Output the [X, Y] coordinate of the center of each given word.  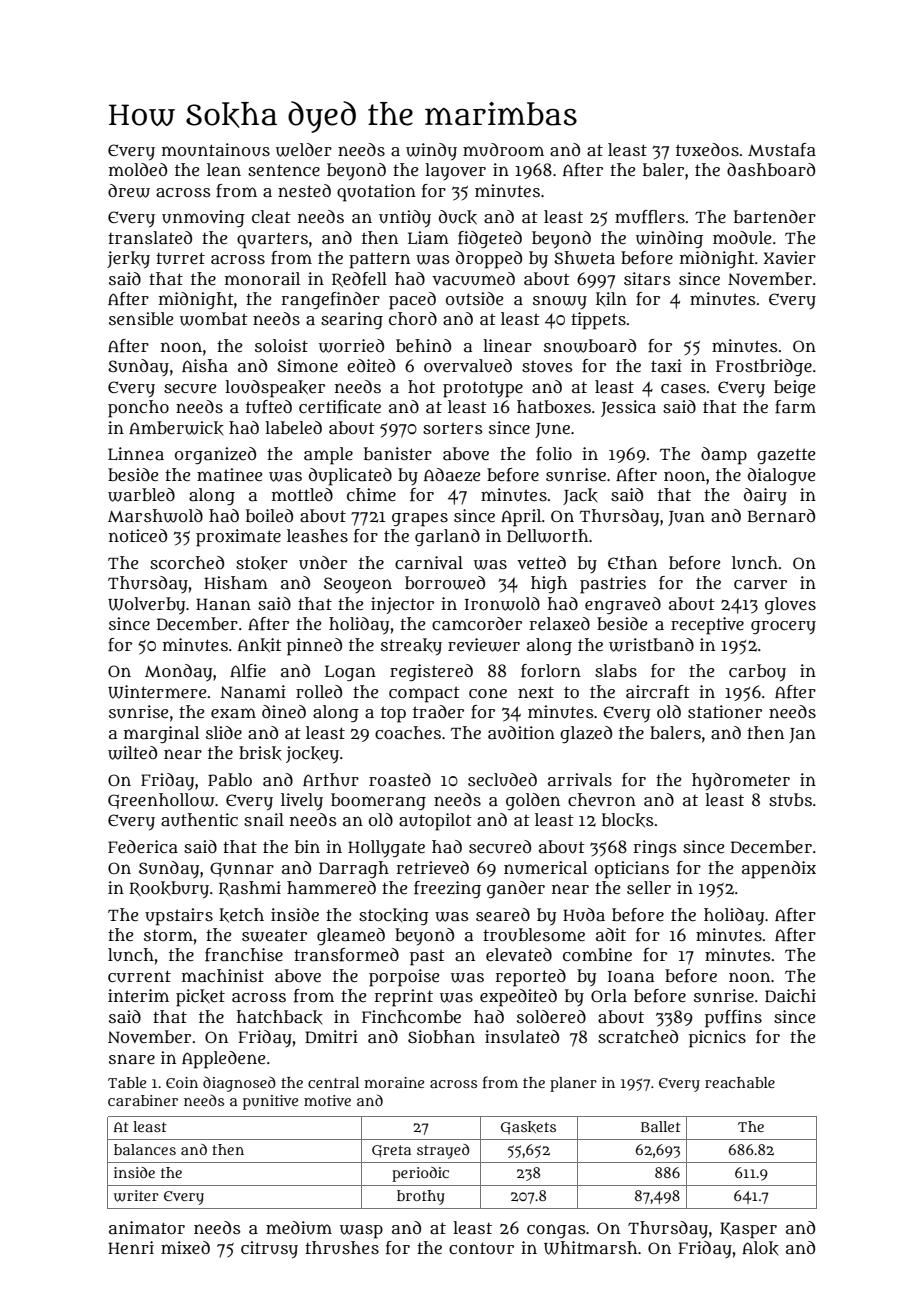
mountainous [216, 150]
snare [132, 1059]
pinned [314, 647]
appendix [779, 870]
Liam [428, 238]
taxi [666, 365]
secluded [502, 780]
